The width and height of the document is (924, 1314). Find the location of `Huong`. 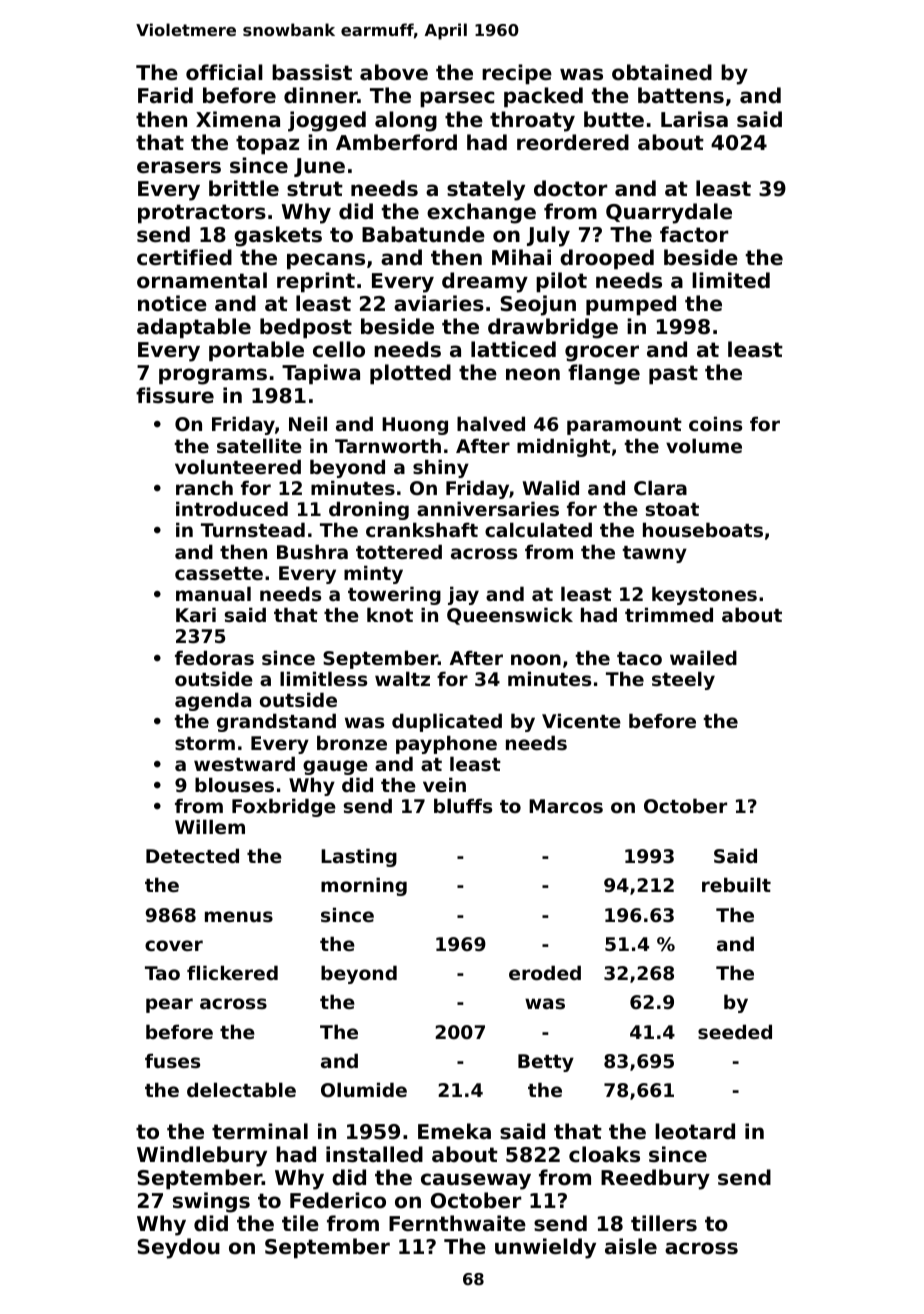

Huong is located at coordinates (415, 426).
